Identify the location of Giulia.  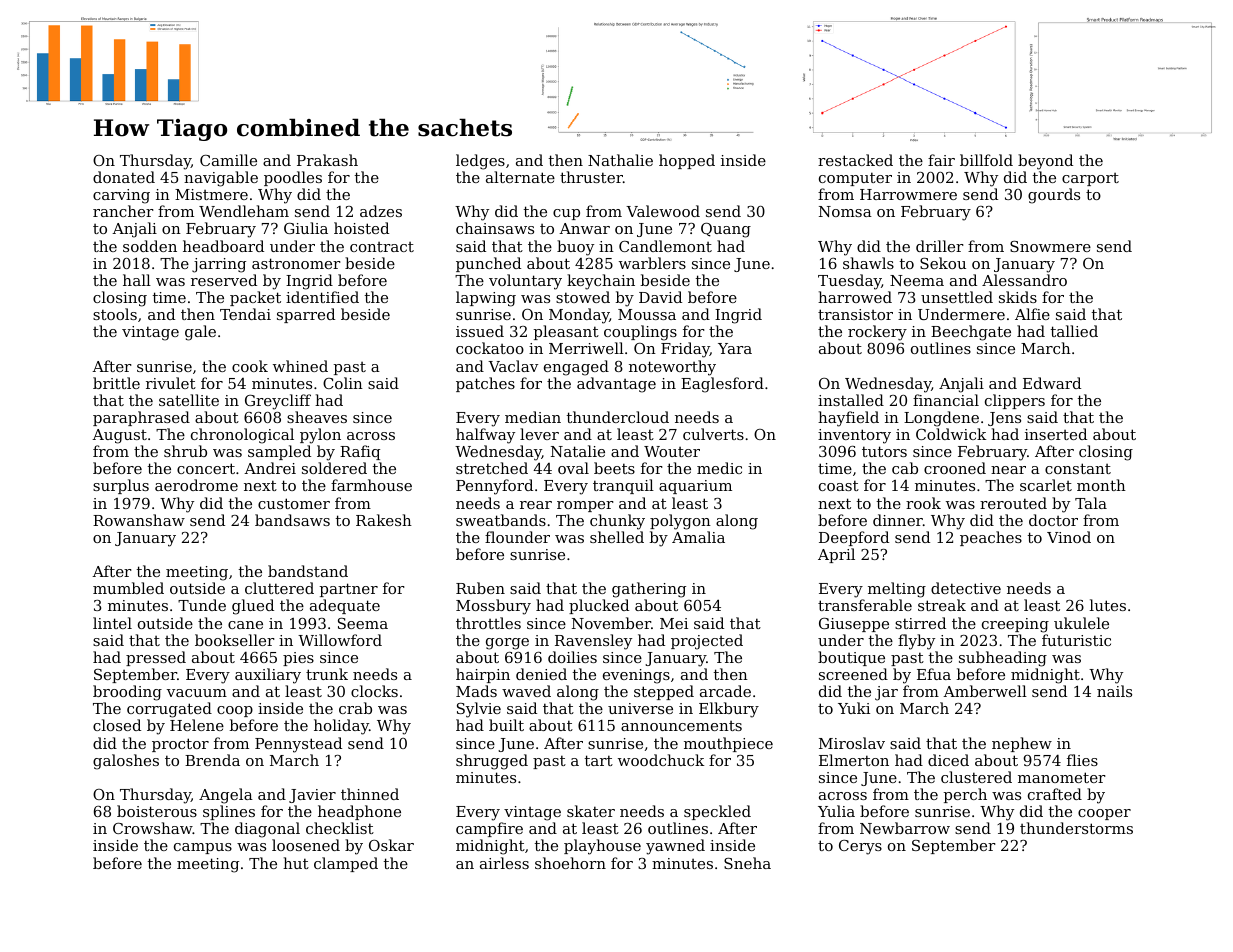
(306, 228).
